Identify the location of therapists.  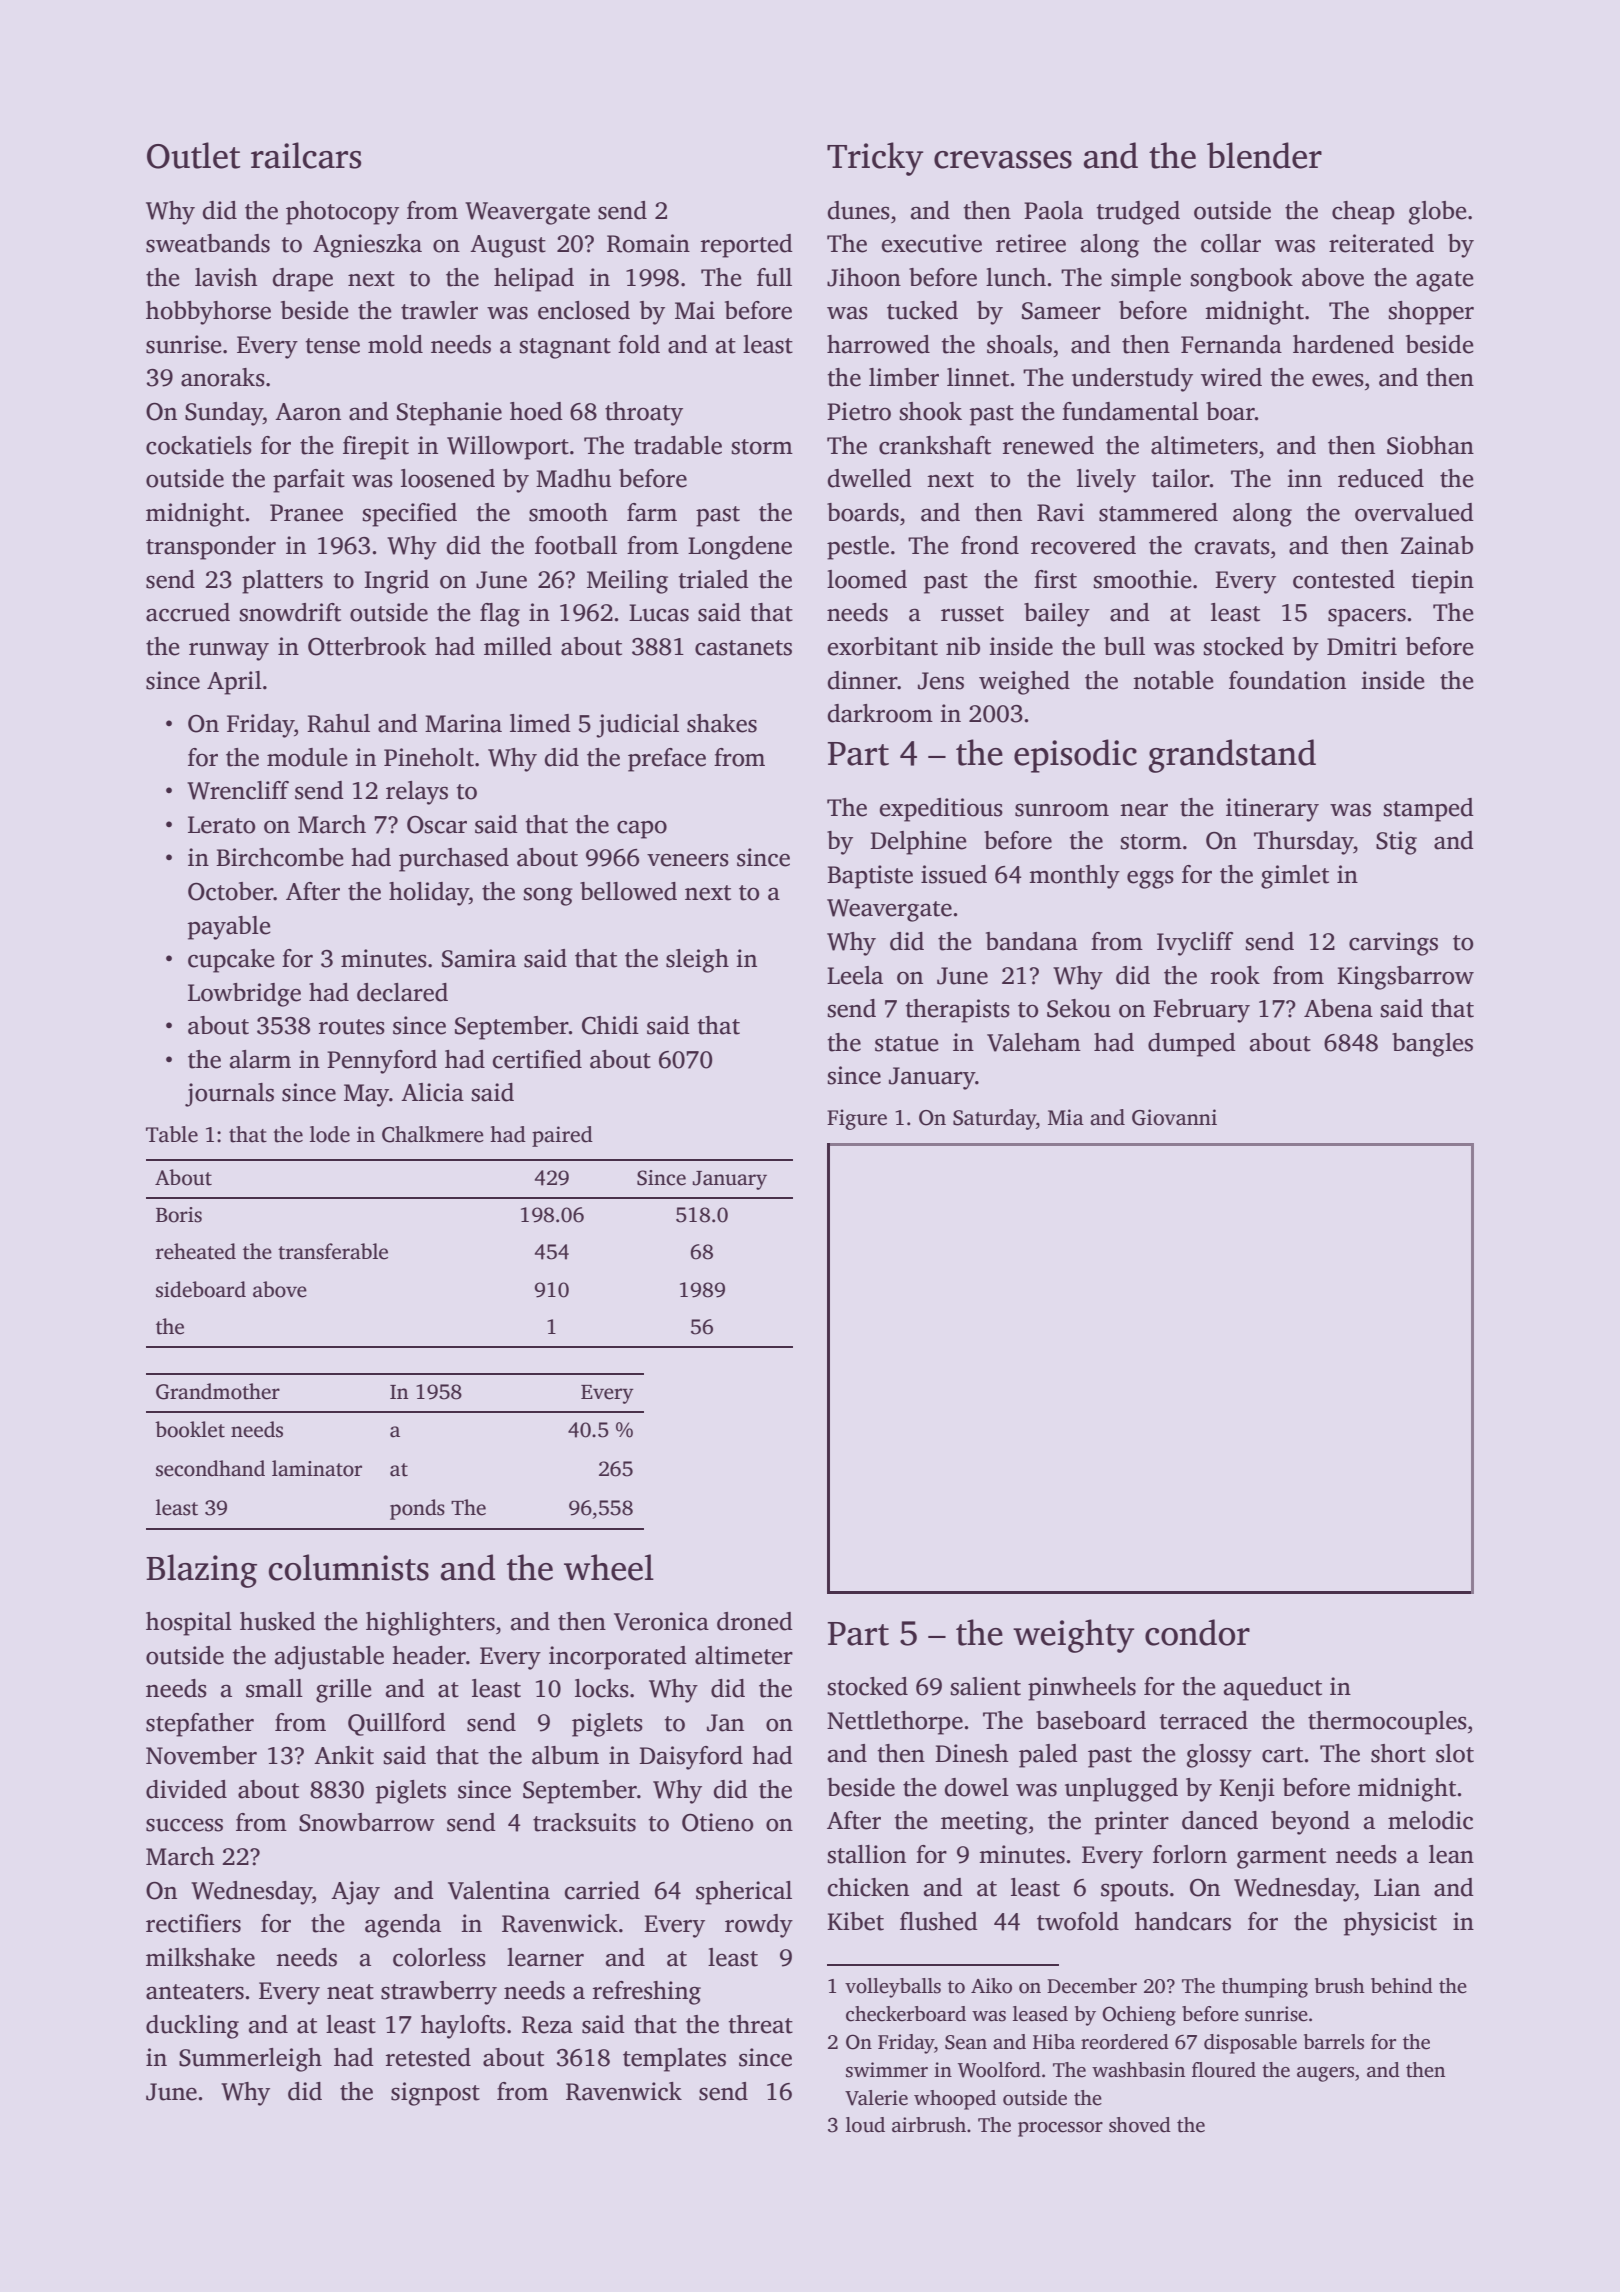
(958, 1011).
